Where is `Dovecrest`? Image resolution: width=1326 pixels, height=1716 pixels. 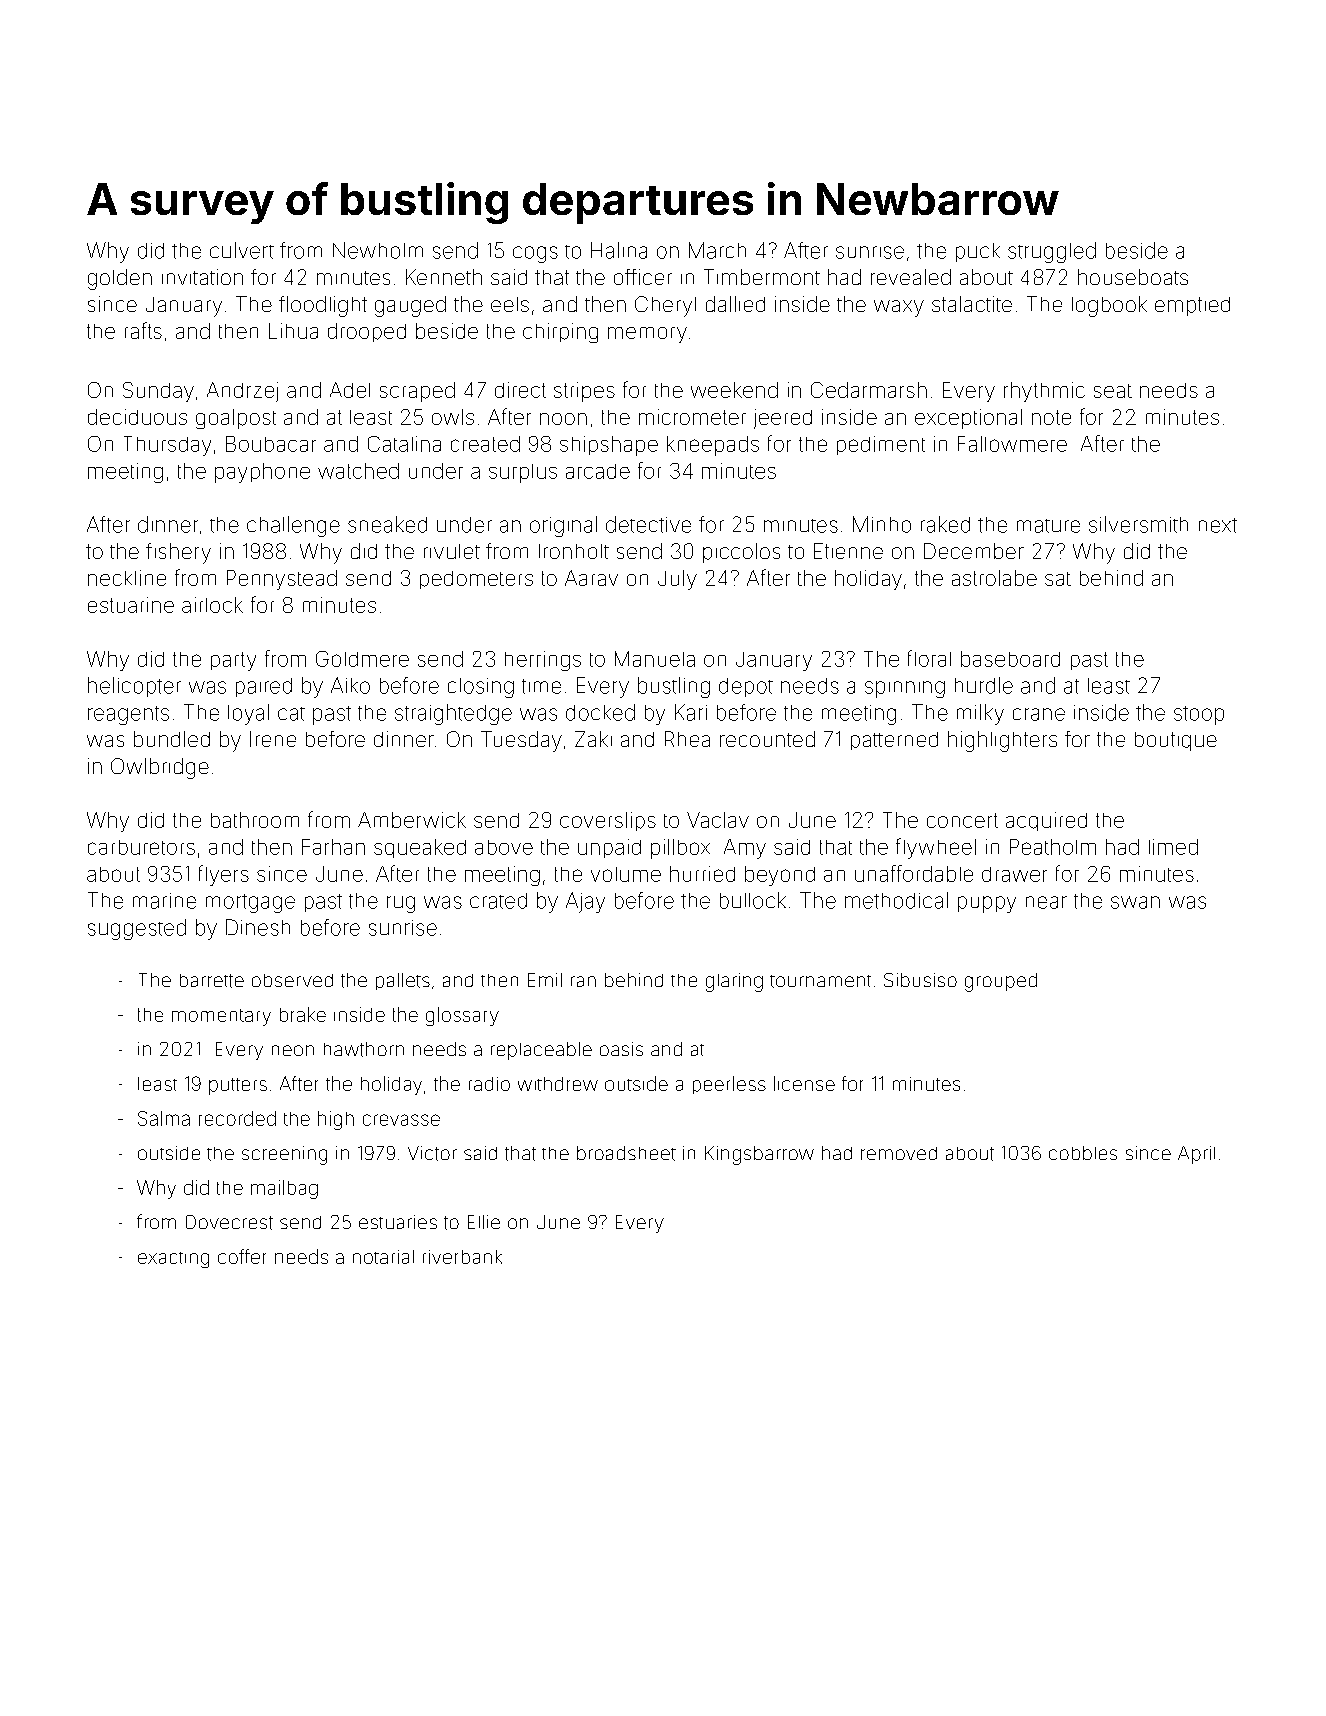 Dovecrest is located at coordinates (229, 1222).
